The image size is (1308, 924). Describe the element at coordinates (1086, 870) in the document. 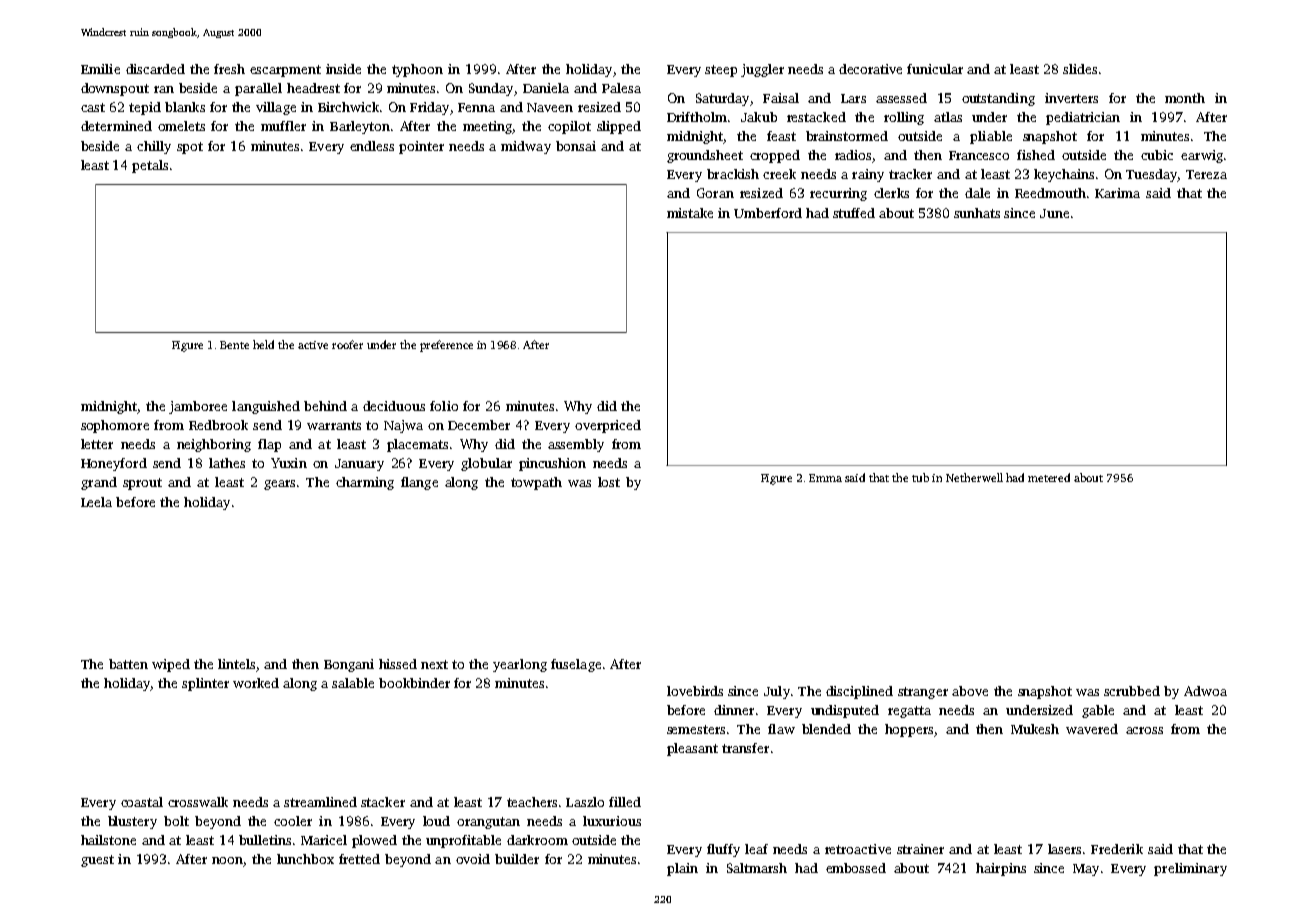

I see `May` at that location.
